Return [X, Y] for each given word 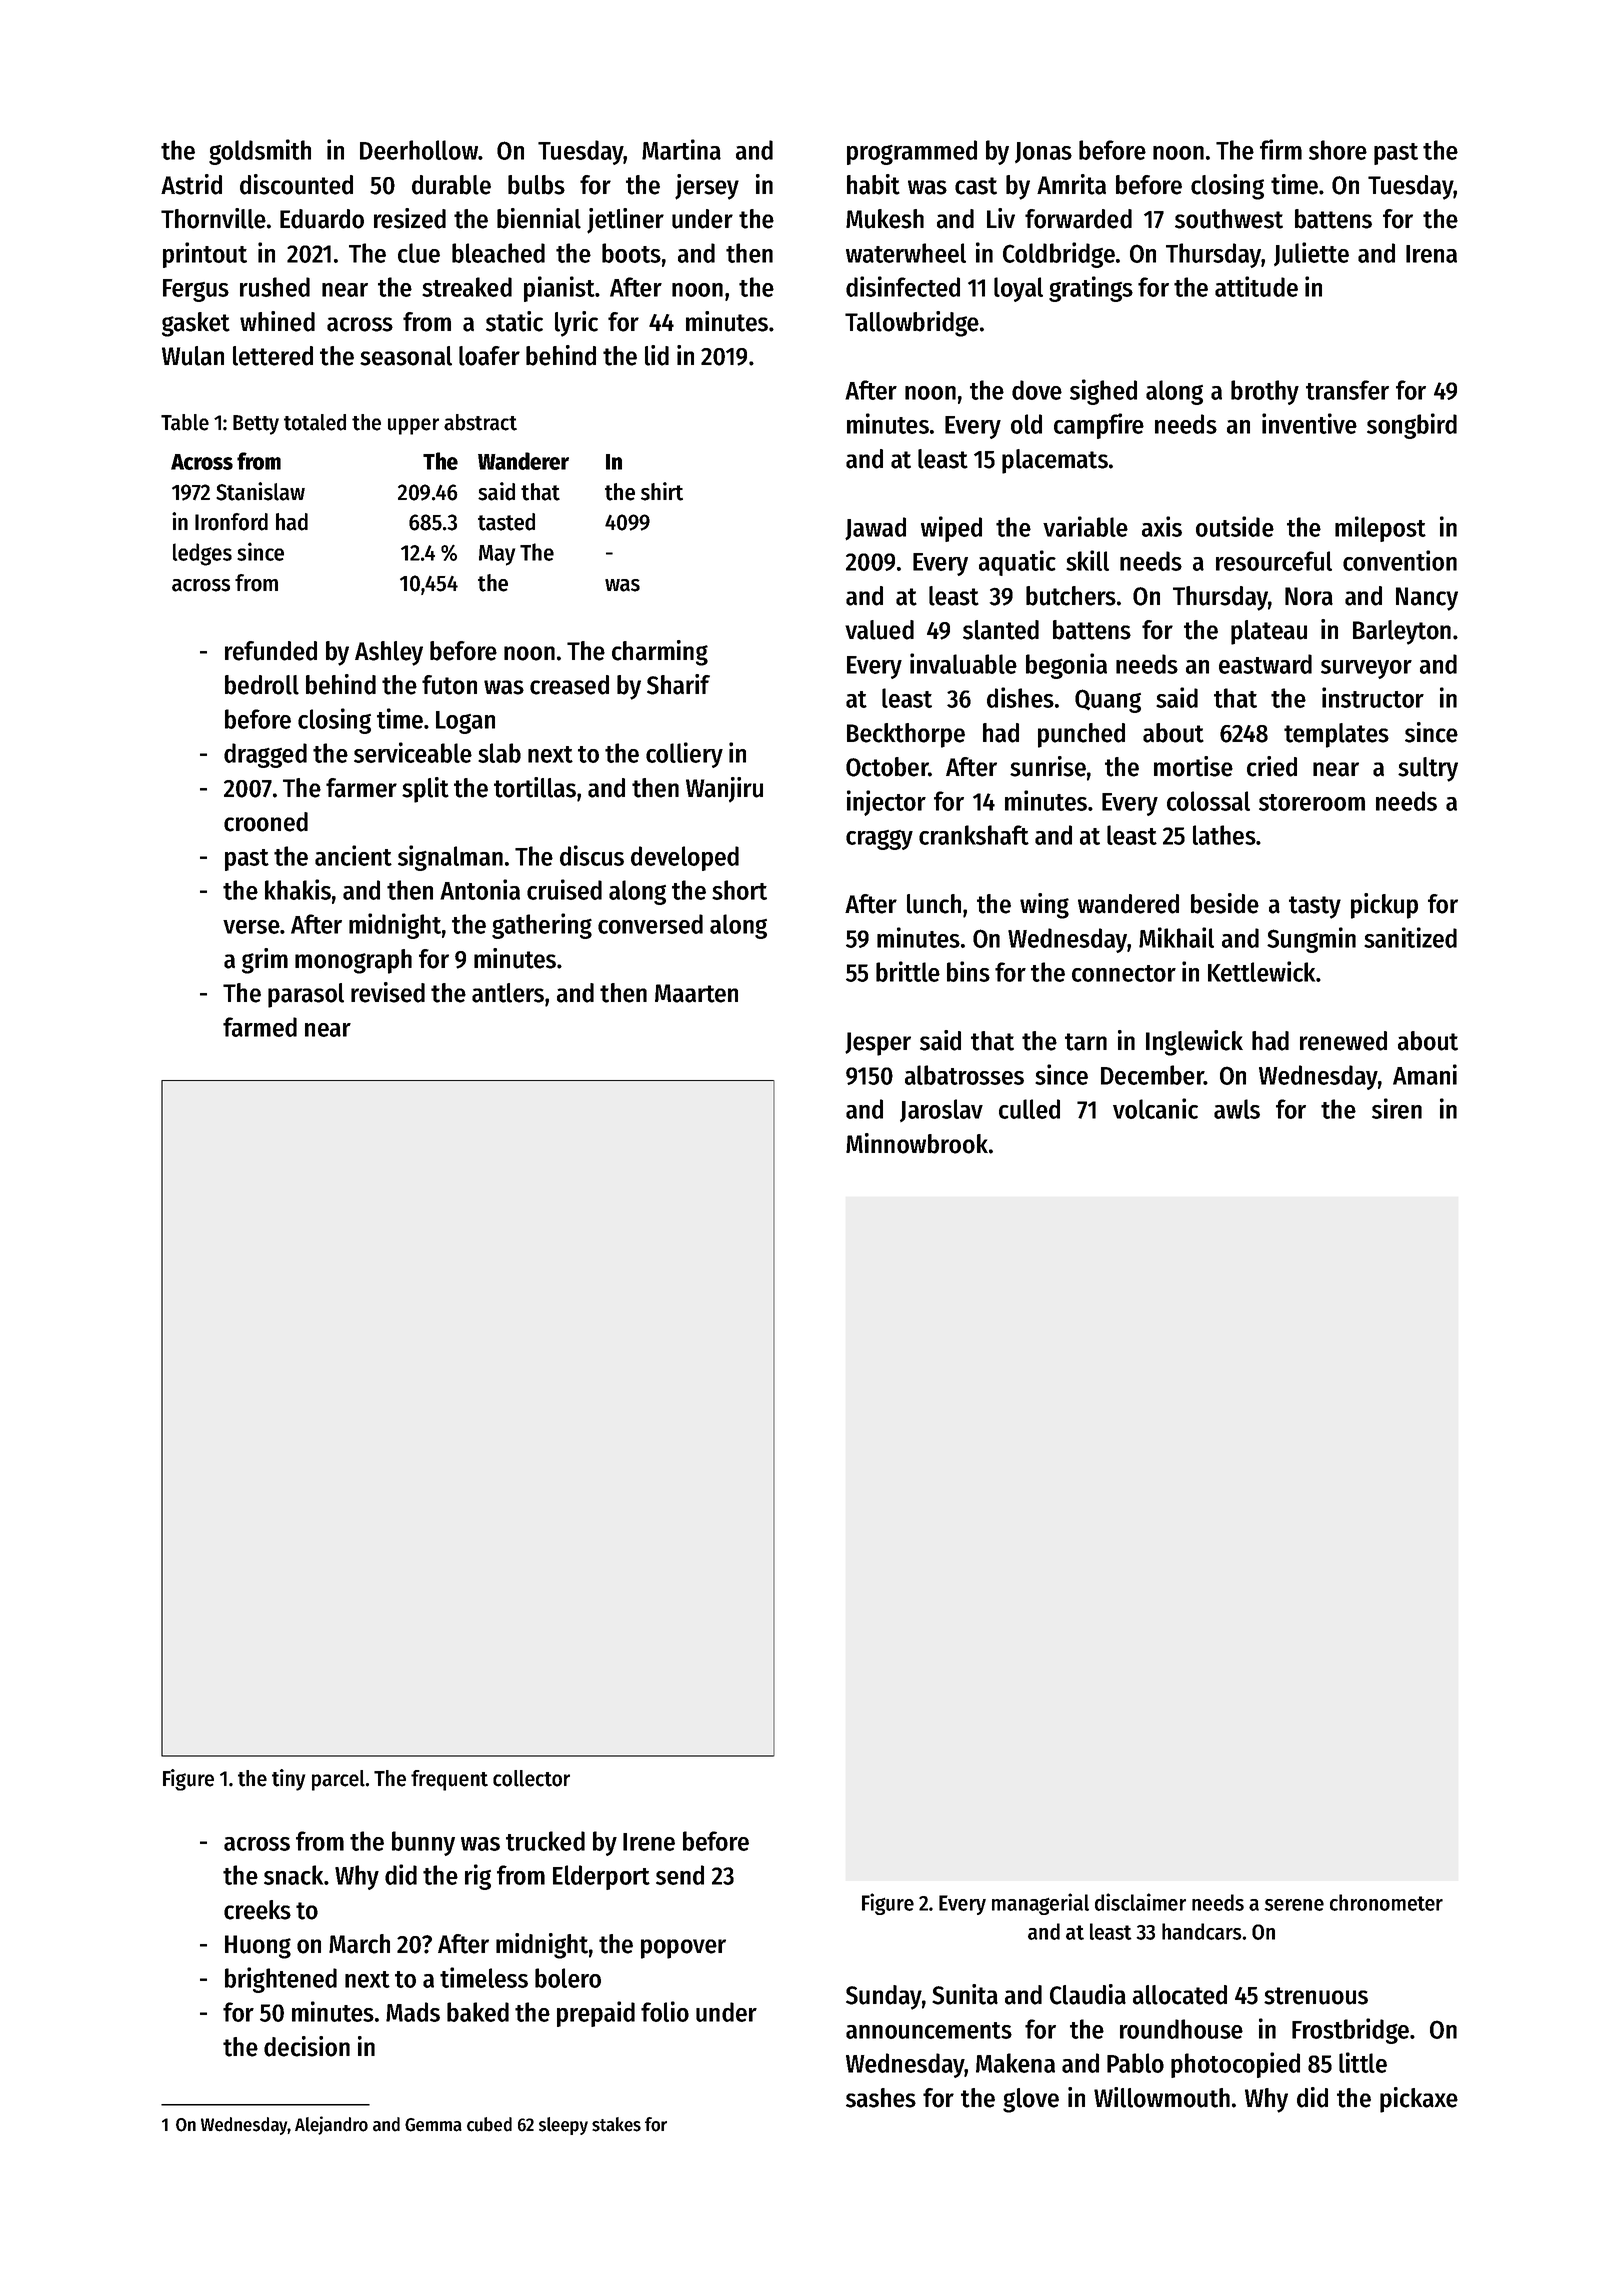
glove [1031, 2100]
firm [1281, 149]
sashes [881, 2098]
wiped [951, 529]
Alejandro [331, 2125]
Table [185, 422]
